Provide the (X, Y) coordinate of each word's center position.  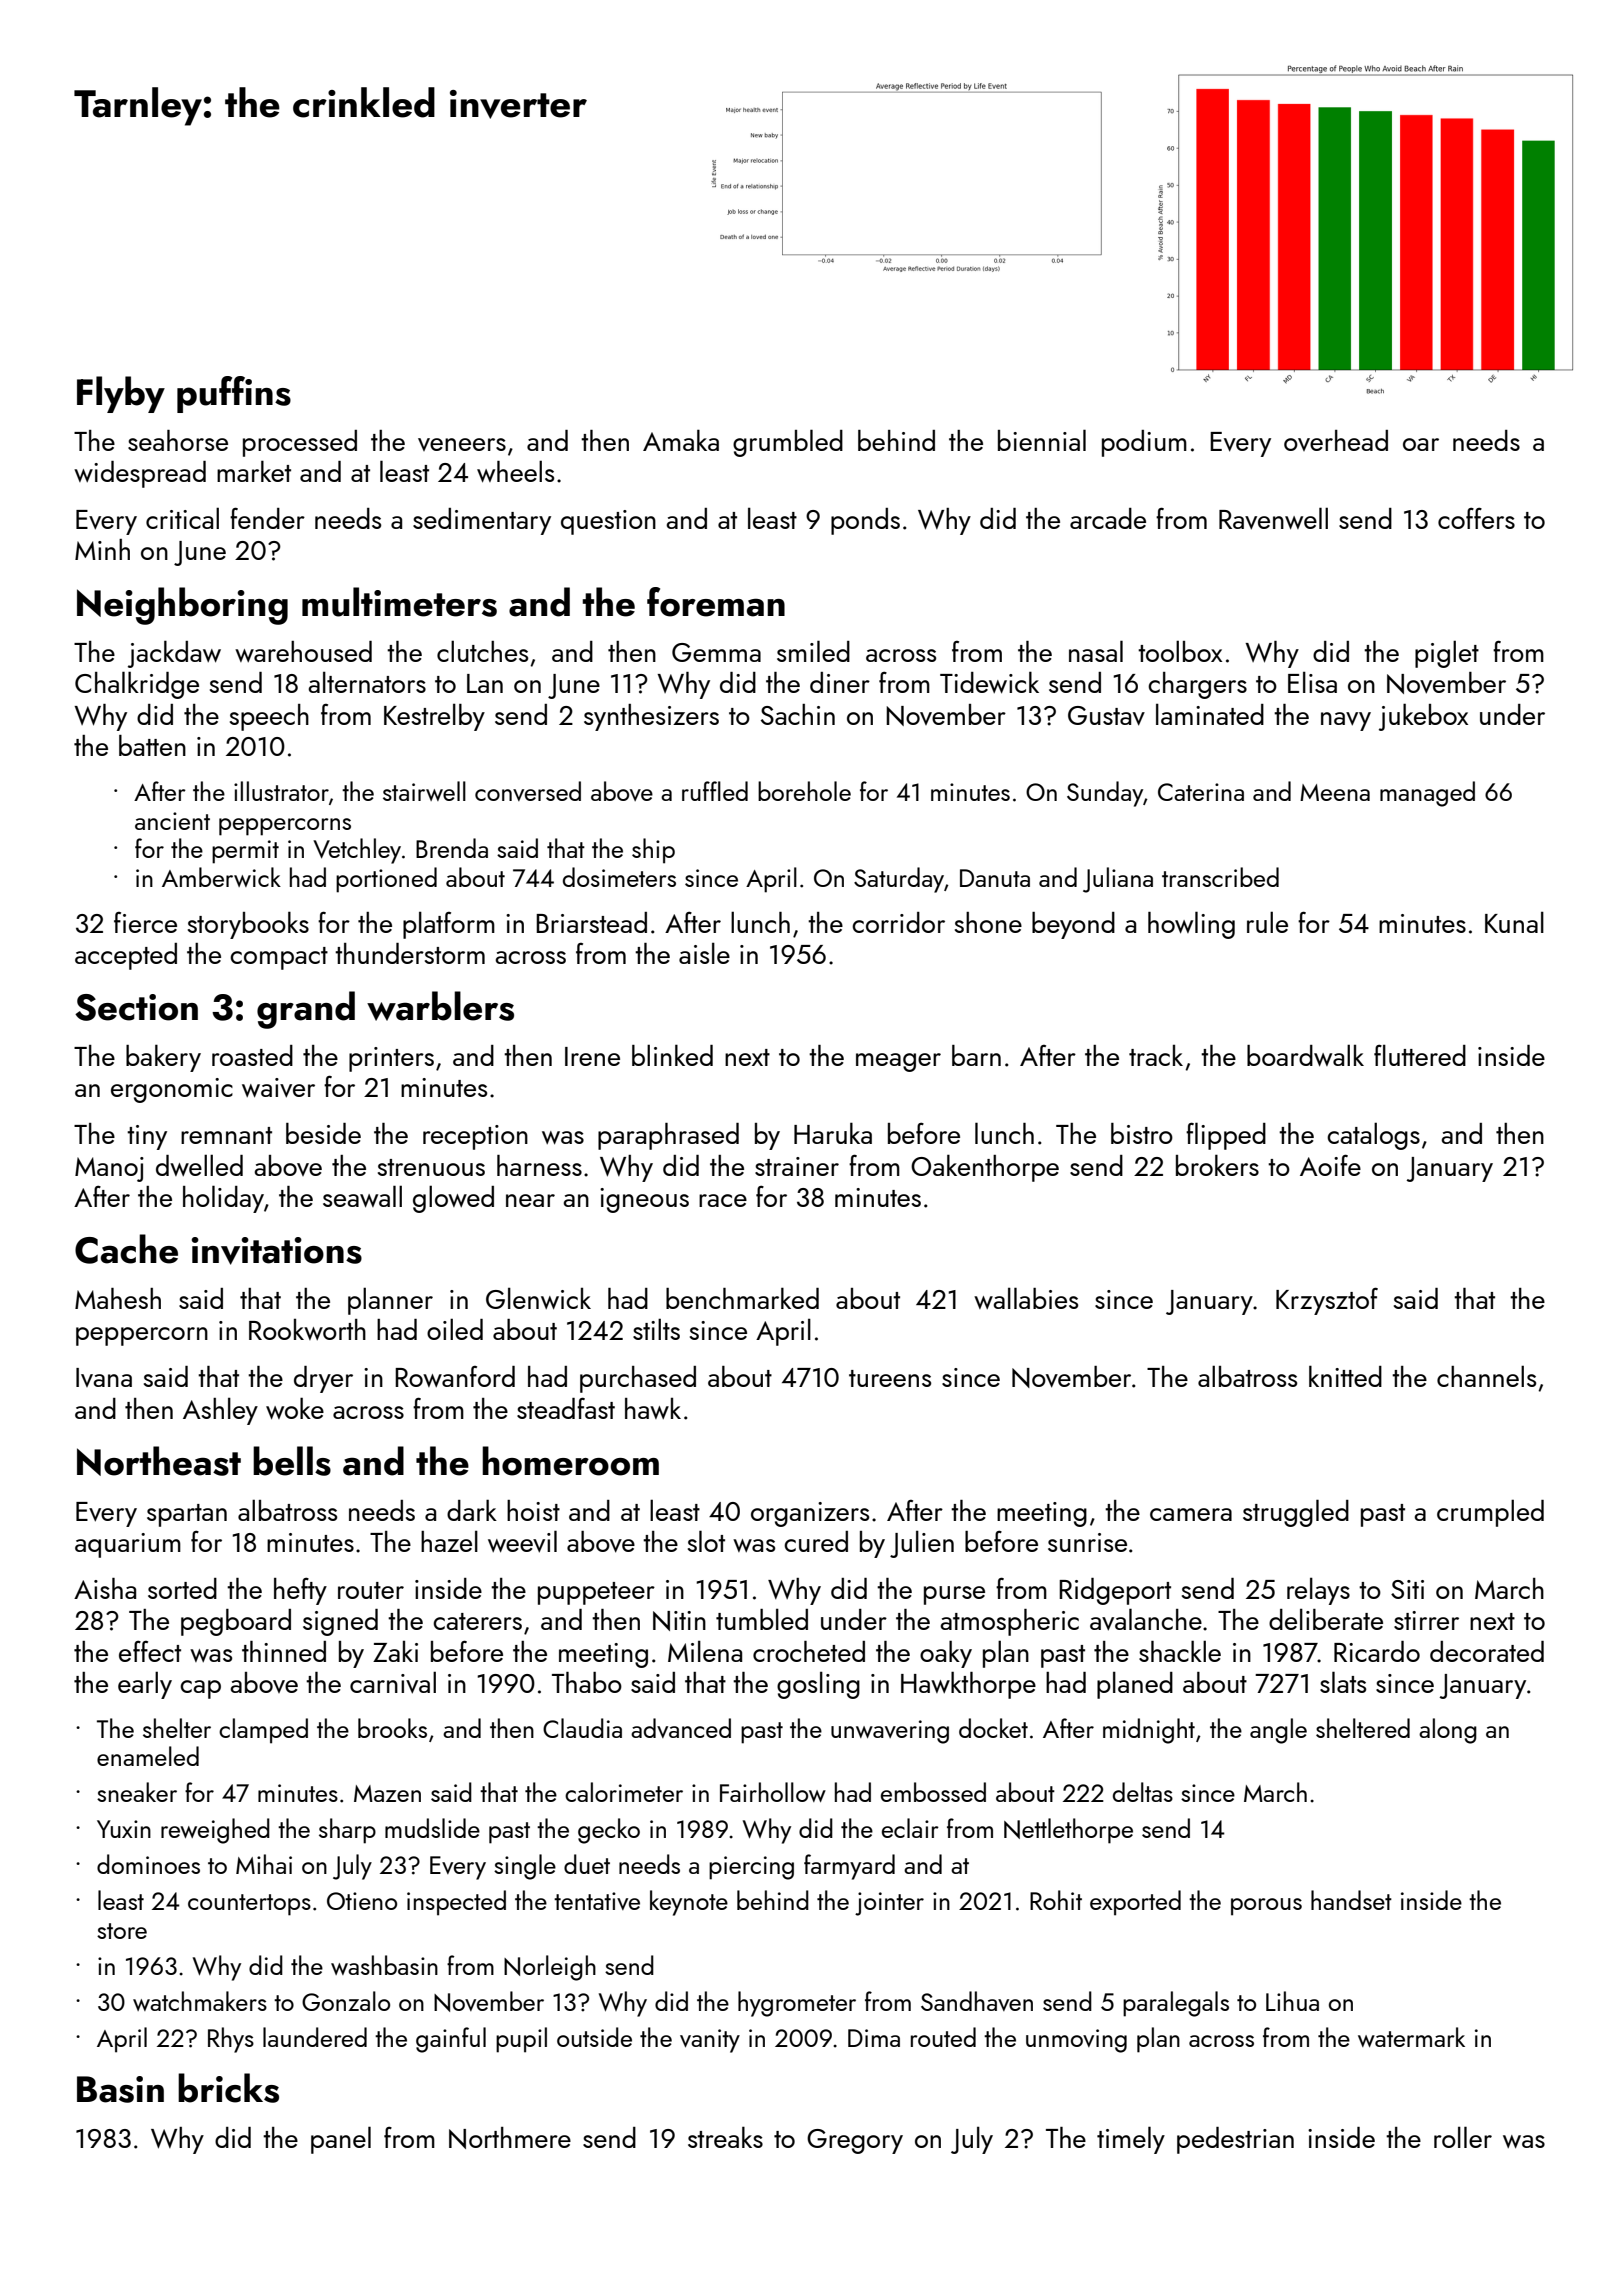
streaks (725, 2137)
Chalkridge (137, 685)
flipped (1226, 1136)
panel (341, 2140)
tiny (147, 1137)
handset (1351, 1900)
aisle (704, 953)
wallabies (1026, 1298)
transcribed (1220, 877)
